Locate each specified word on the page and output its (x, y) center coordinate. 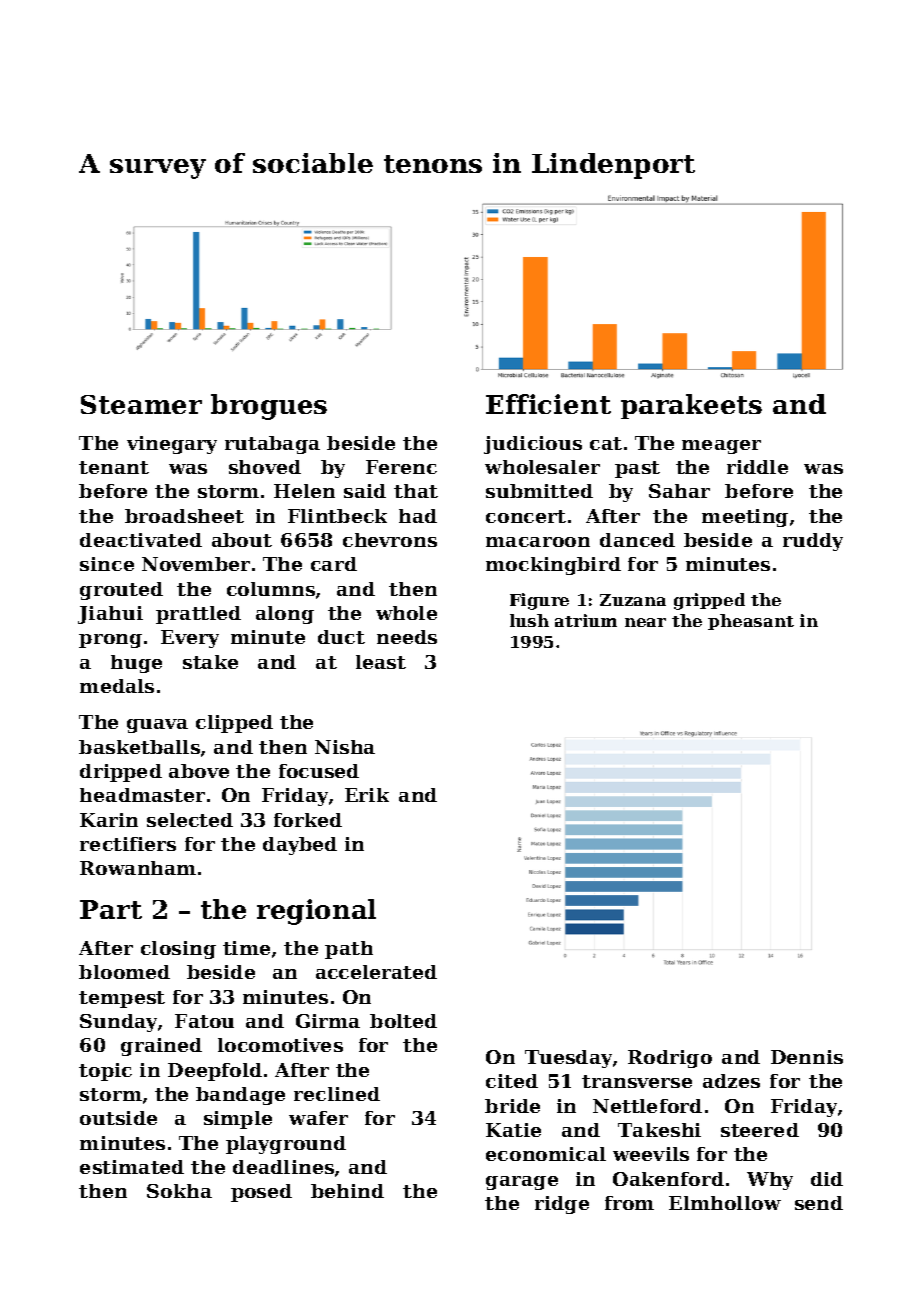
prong (110, 641)
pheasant (751, 622)
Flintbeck (337, 516)
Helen (304, 491)
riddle (757, 467)
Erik (367, 795)
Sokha (179, 1191)
